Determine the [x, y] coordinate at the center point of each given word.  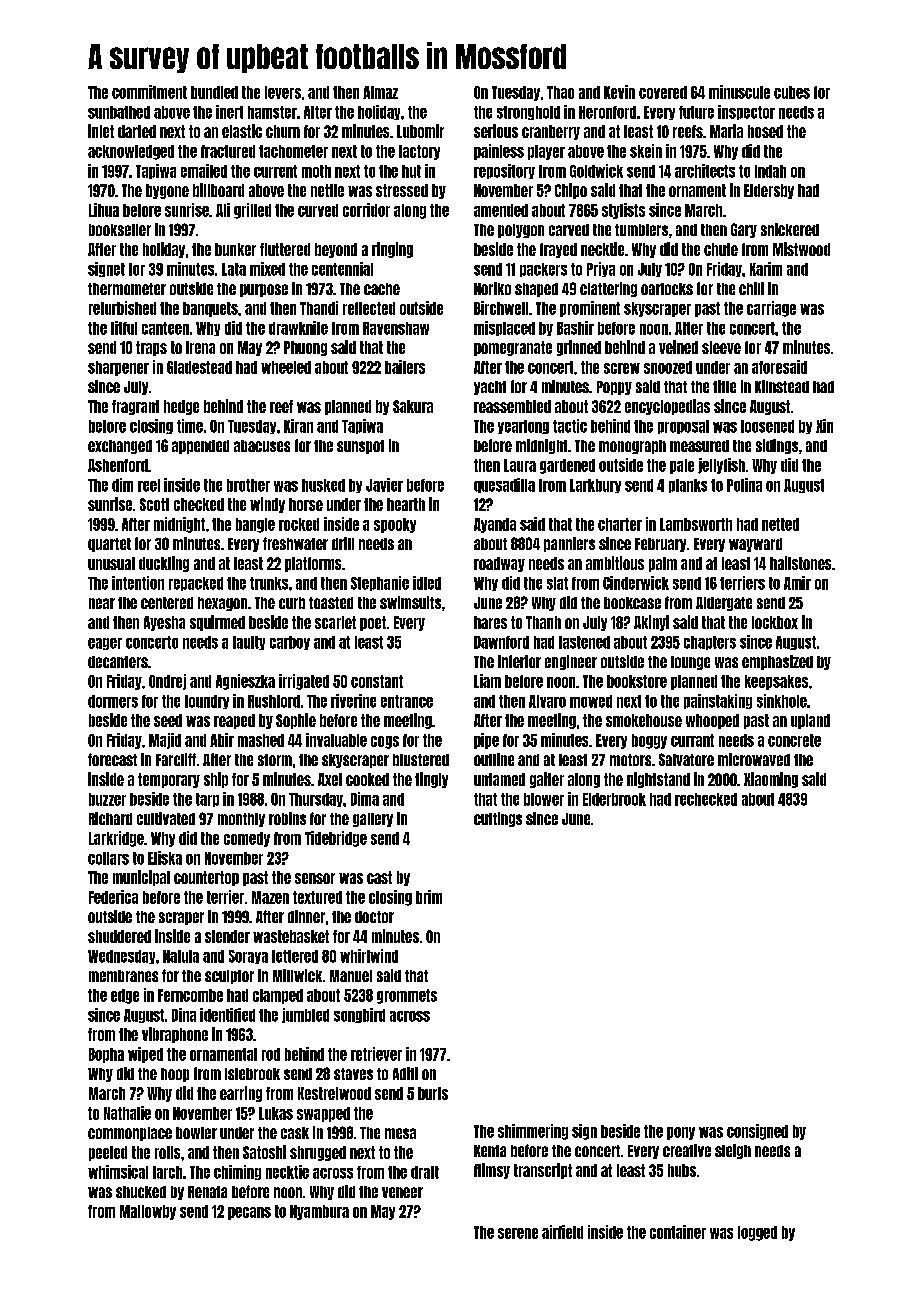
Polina [744, 485]
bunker [235, 249]
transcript [543, 1171]
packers [543, 270]
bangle [255, 525]
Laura [520, 465]
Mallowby [148, 1212]
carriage [771, 309]
